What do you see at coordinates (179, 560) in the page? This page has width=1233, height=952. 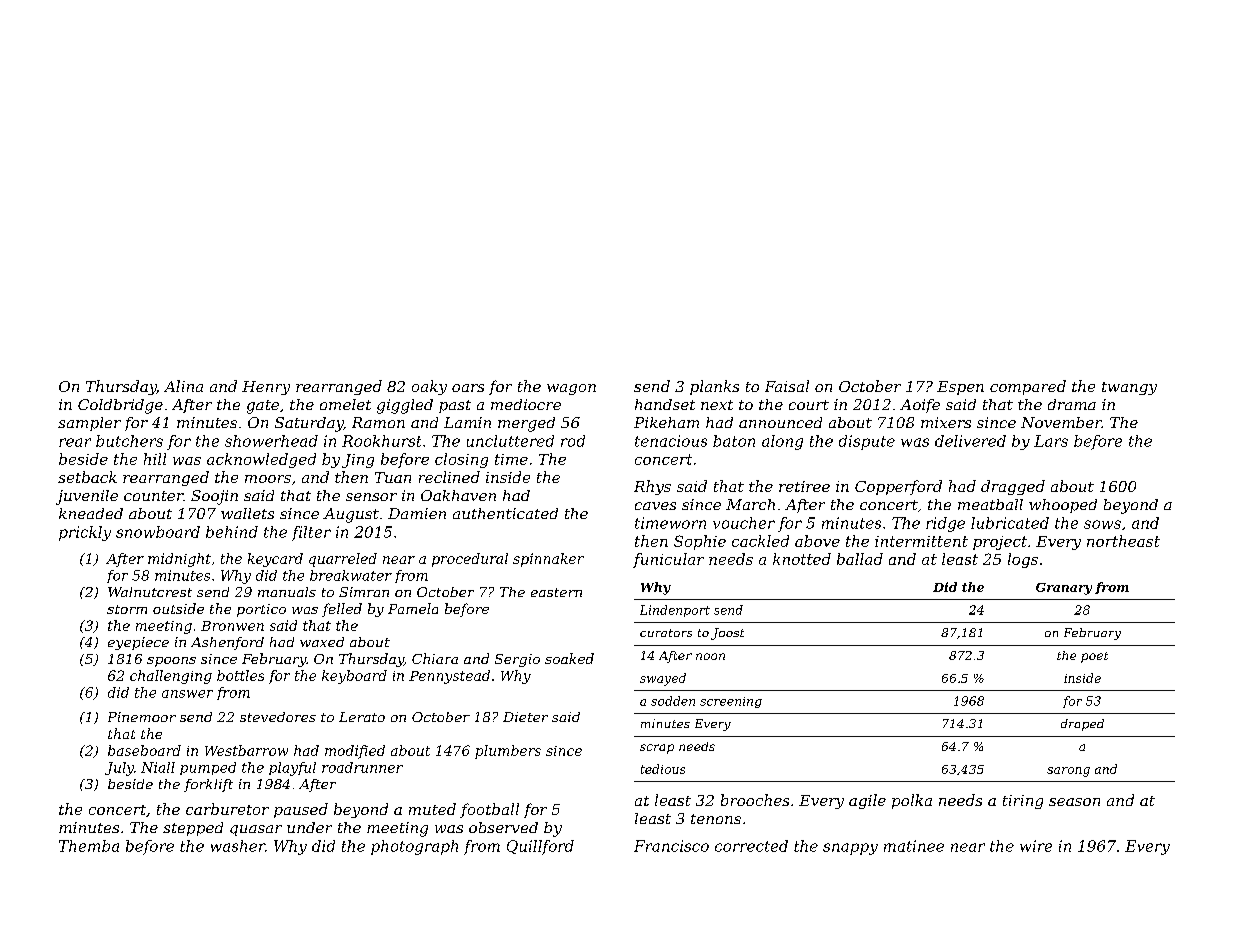 I see `midnight` at bounding box center [179, 560].
